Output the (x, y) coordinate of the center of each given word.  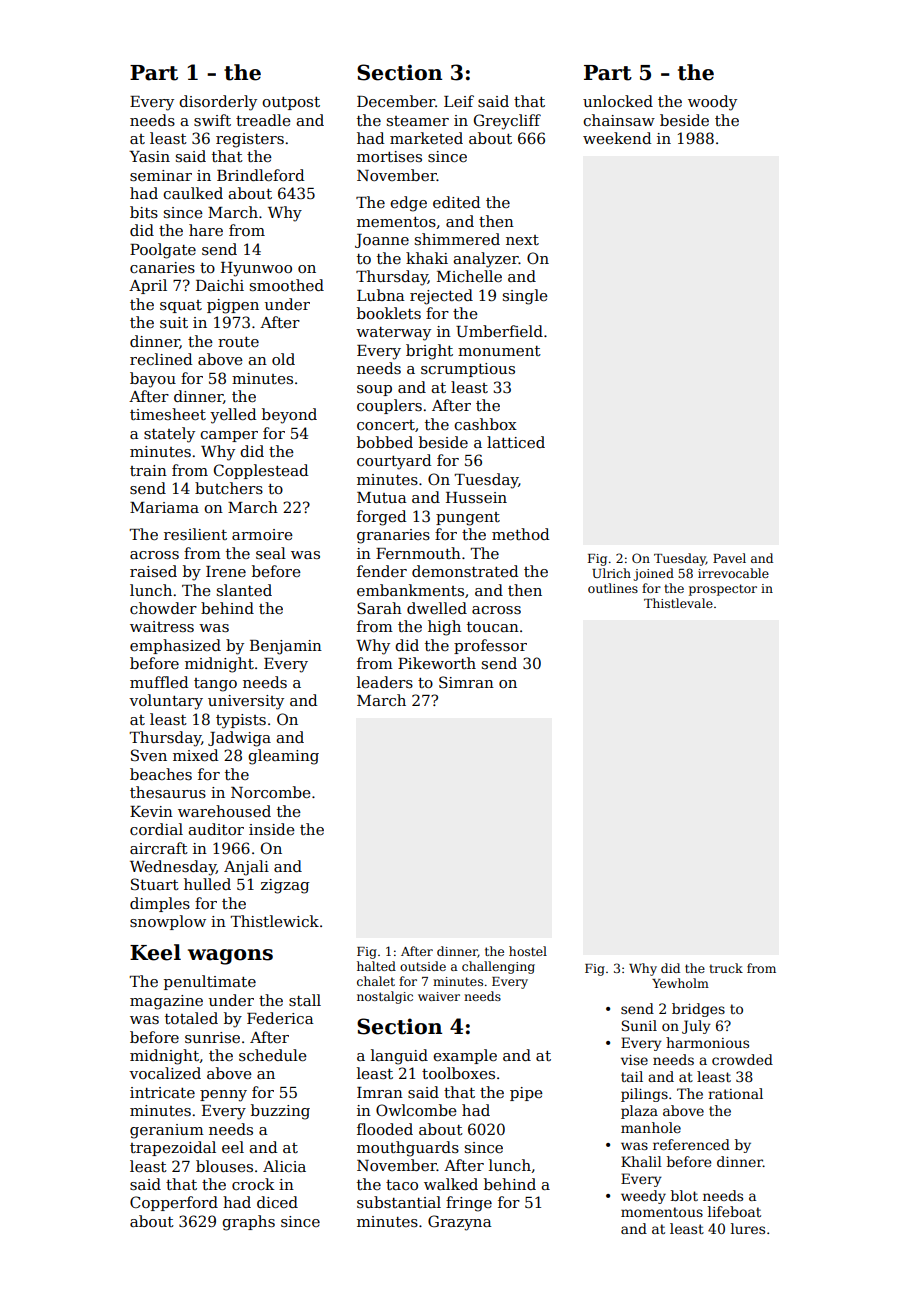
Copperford (174, 1203)
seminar (161, 175)
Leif (459, 101)
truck (726, 968)
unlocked (618, 101)
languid (399, 1057)
